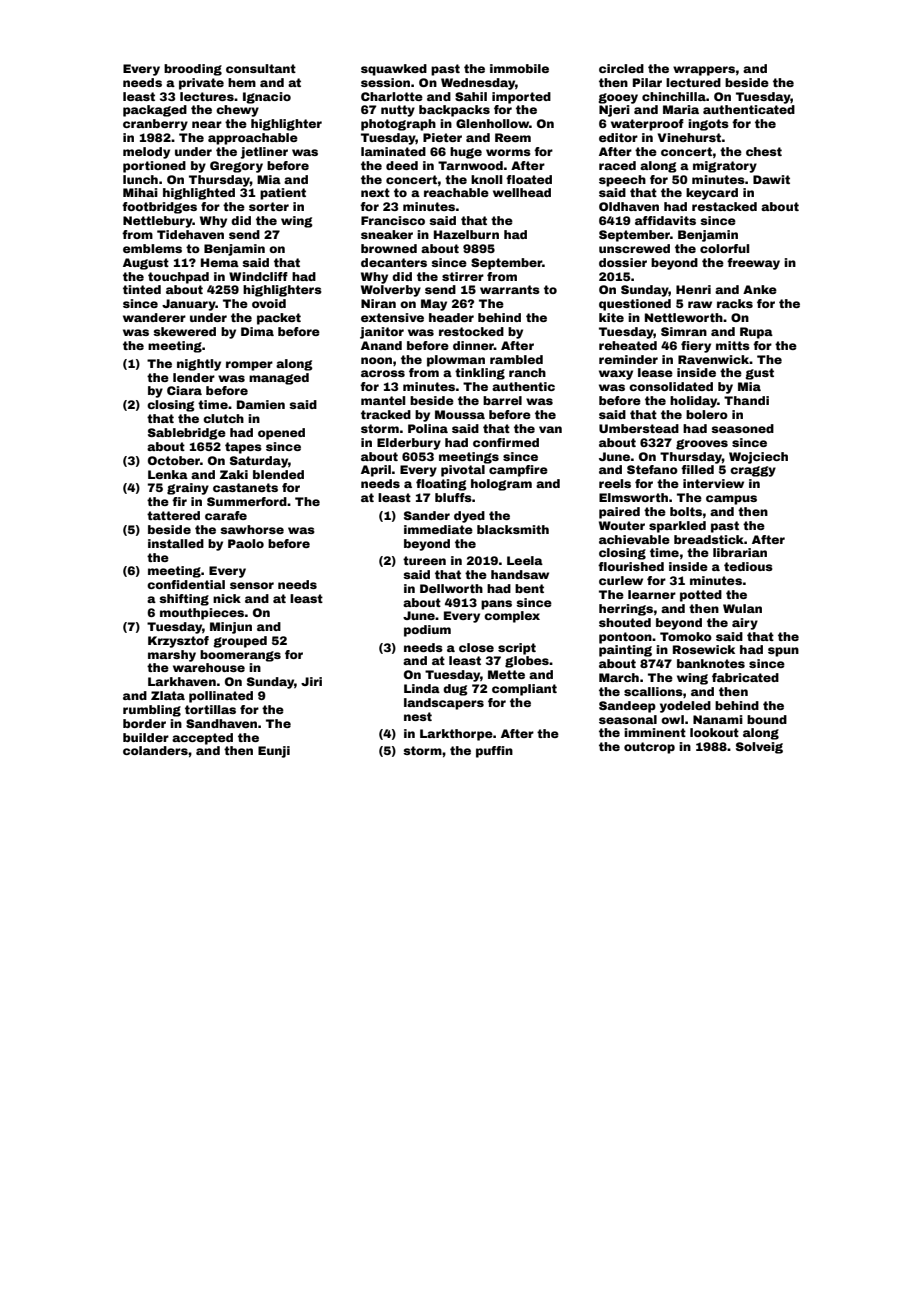 The height and width of the screenshot is (1308, 924). I want to click on colanders, so click(155, 750).
